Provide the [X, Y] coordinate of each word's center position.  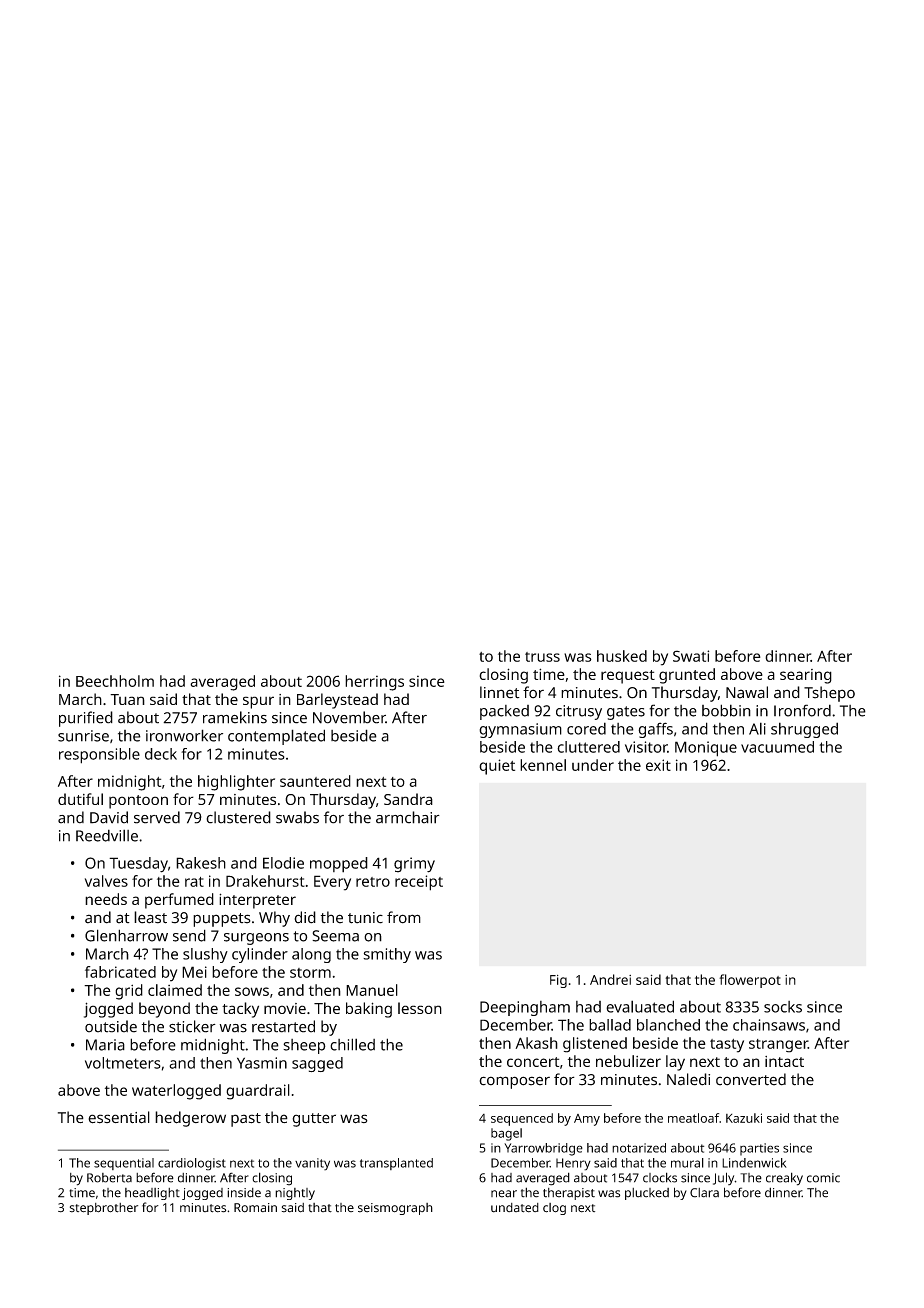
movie [285, 1008]
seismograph [395, 1209]
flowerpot [750, 981]
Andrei [610, 979]
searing [806, 676]
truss [542, 657]
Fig [558, 981]
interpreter [257, 901]
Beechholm [115, 681]
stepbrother [104, 1209]
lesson [420, 1008]
